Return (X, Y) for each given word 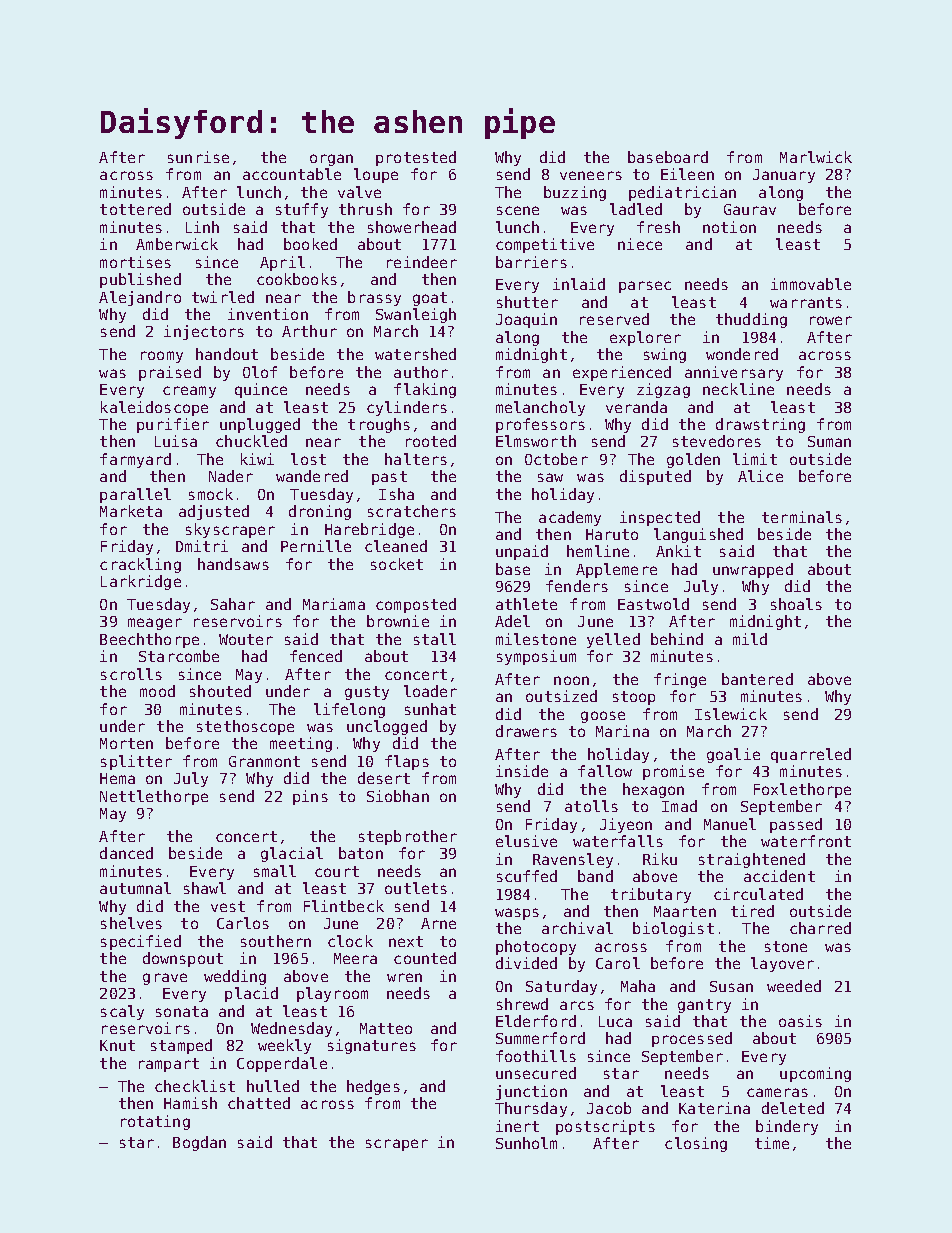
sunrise (198, 157)
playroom (332, 994)
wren (404, 977)
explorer (645, 338)
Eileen (687, 174)
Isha (396, 494)
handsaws (233, 564)
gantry (704, 1006)
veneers (591, 175)
